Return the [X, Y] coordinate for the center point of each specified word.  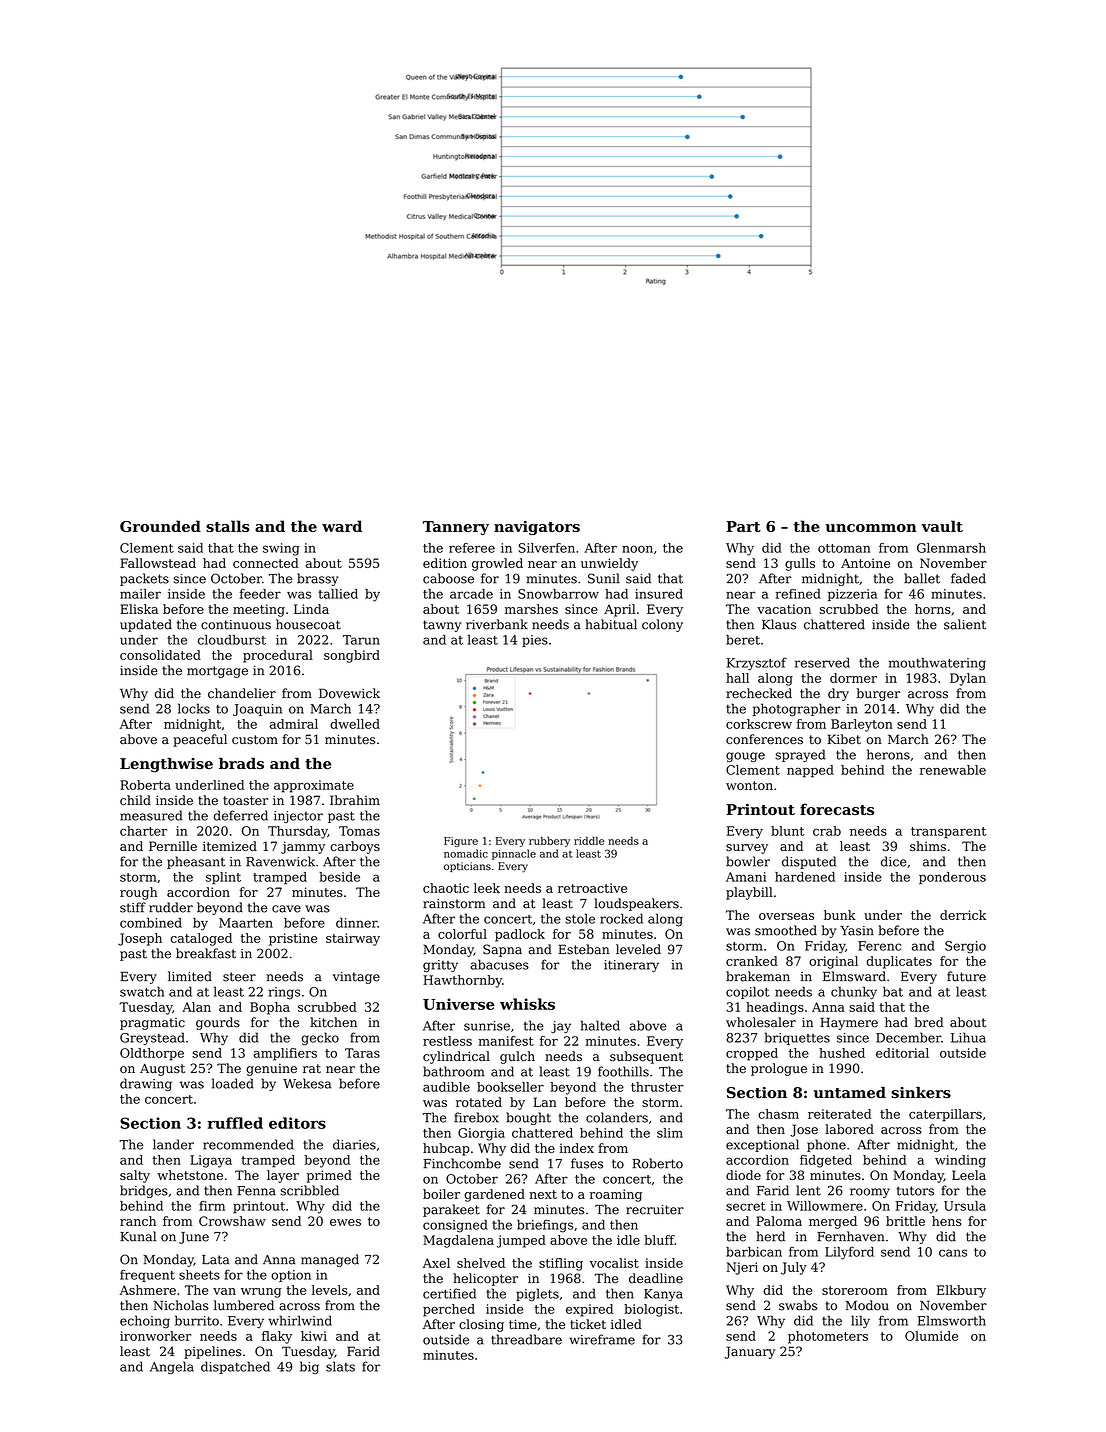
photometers [828, 1337]
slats [340, 1366]
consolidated [160, 655]
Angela [172, 1367]
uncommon [871, 528]
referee [472, 548]
